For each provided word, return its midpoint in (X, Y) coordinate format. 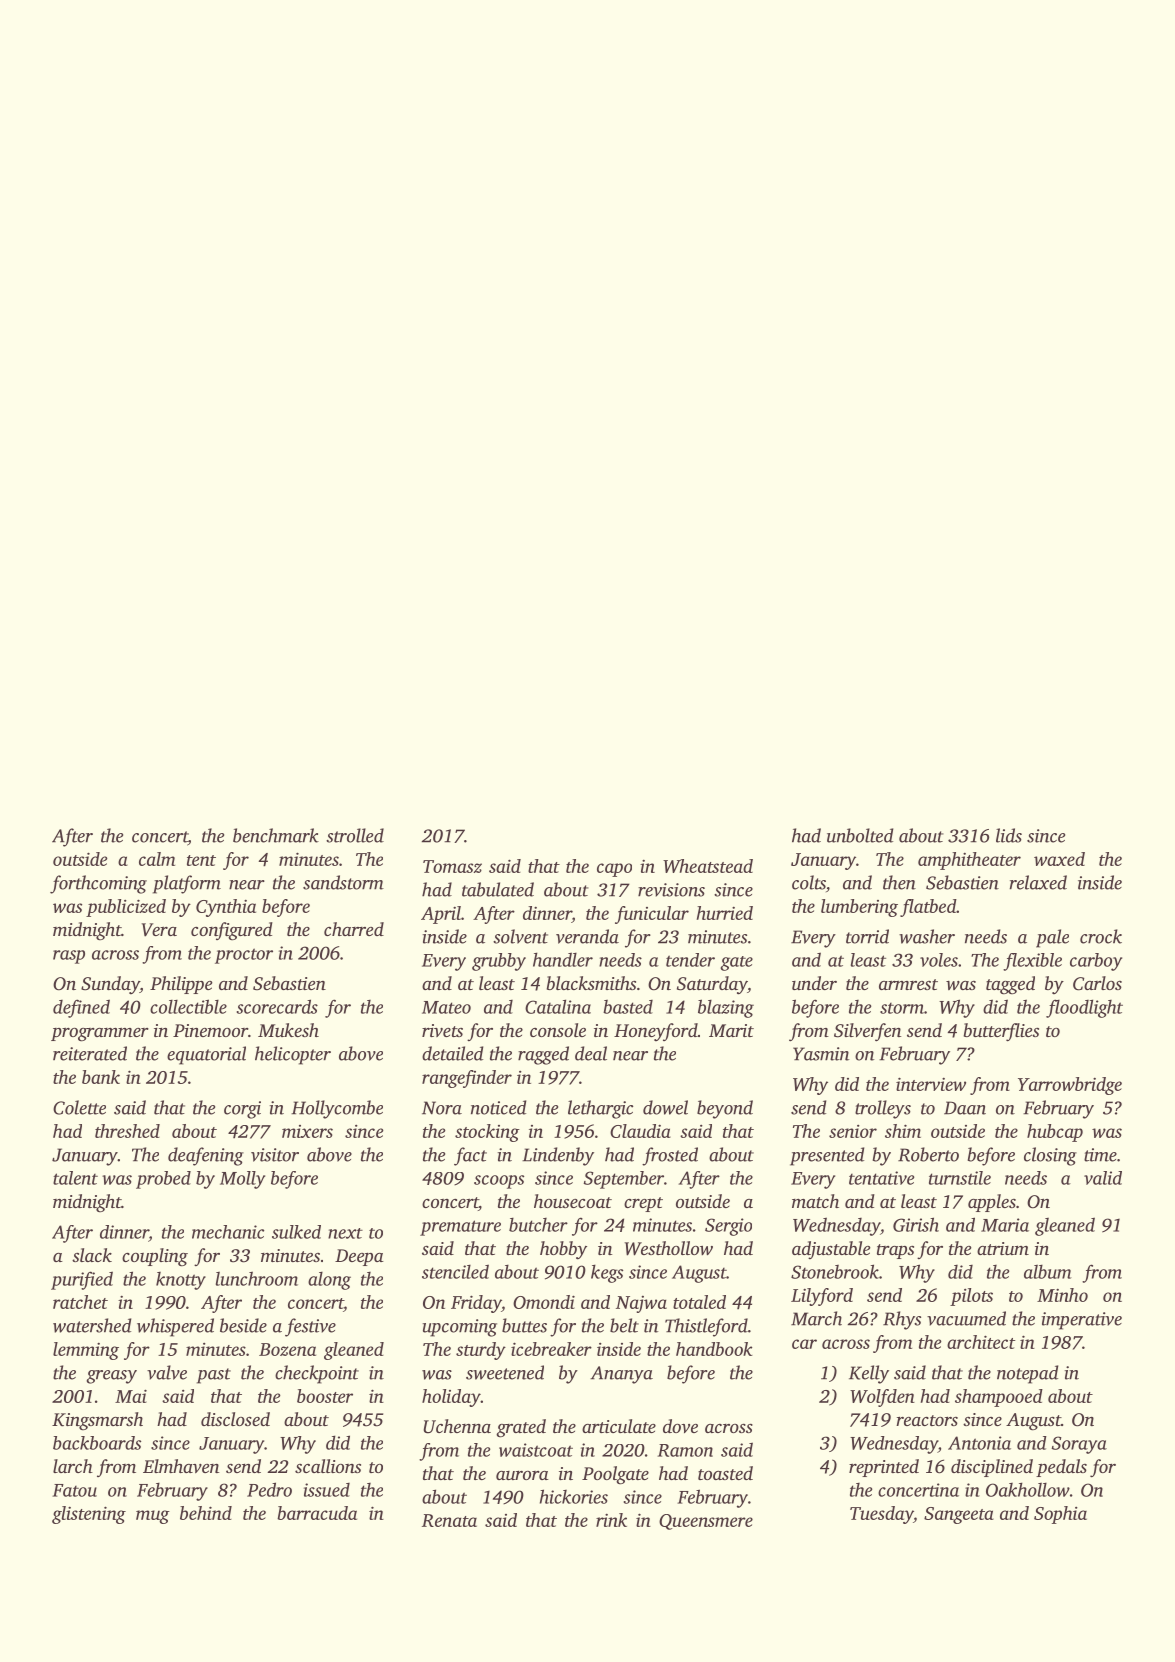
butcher (538, 1225)
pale (1052, 938)
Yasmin (821, 1054)
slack (92, 1255)
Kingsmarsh (97, 1421)
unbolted (860, 835)
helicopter (293, 1055)
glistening (89, 1515)
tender (690, 960)
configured (232, 931)
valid (1103, 1178)
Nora (442, 1108)
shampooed (999, 1398)
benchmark (276, 835)
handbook (714, 1349)
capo (614, 870)
